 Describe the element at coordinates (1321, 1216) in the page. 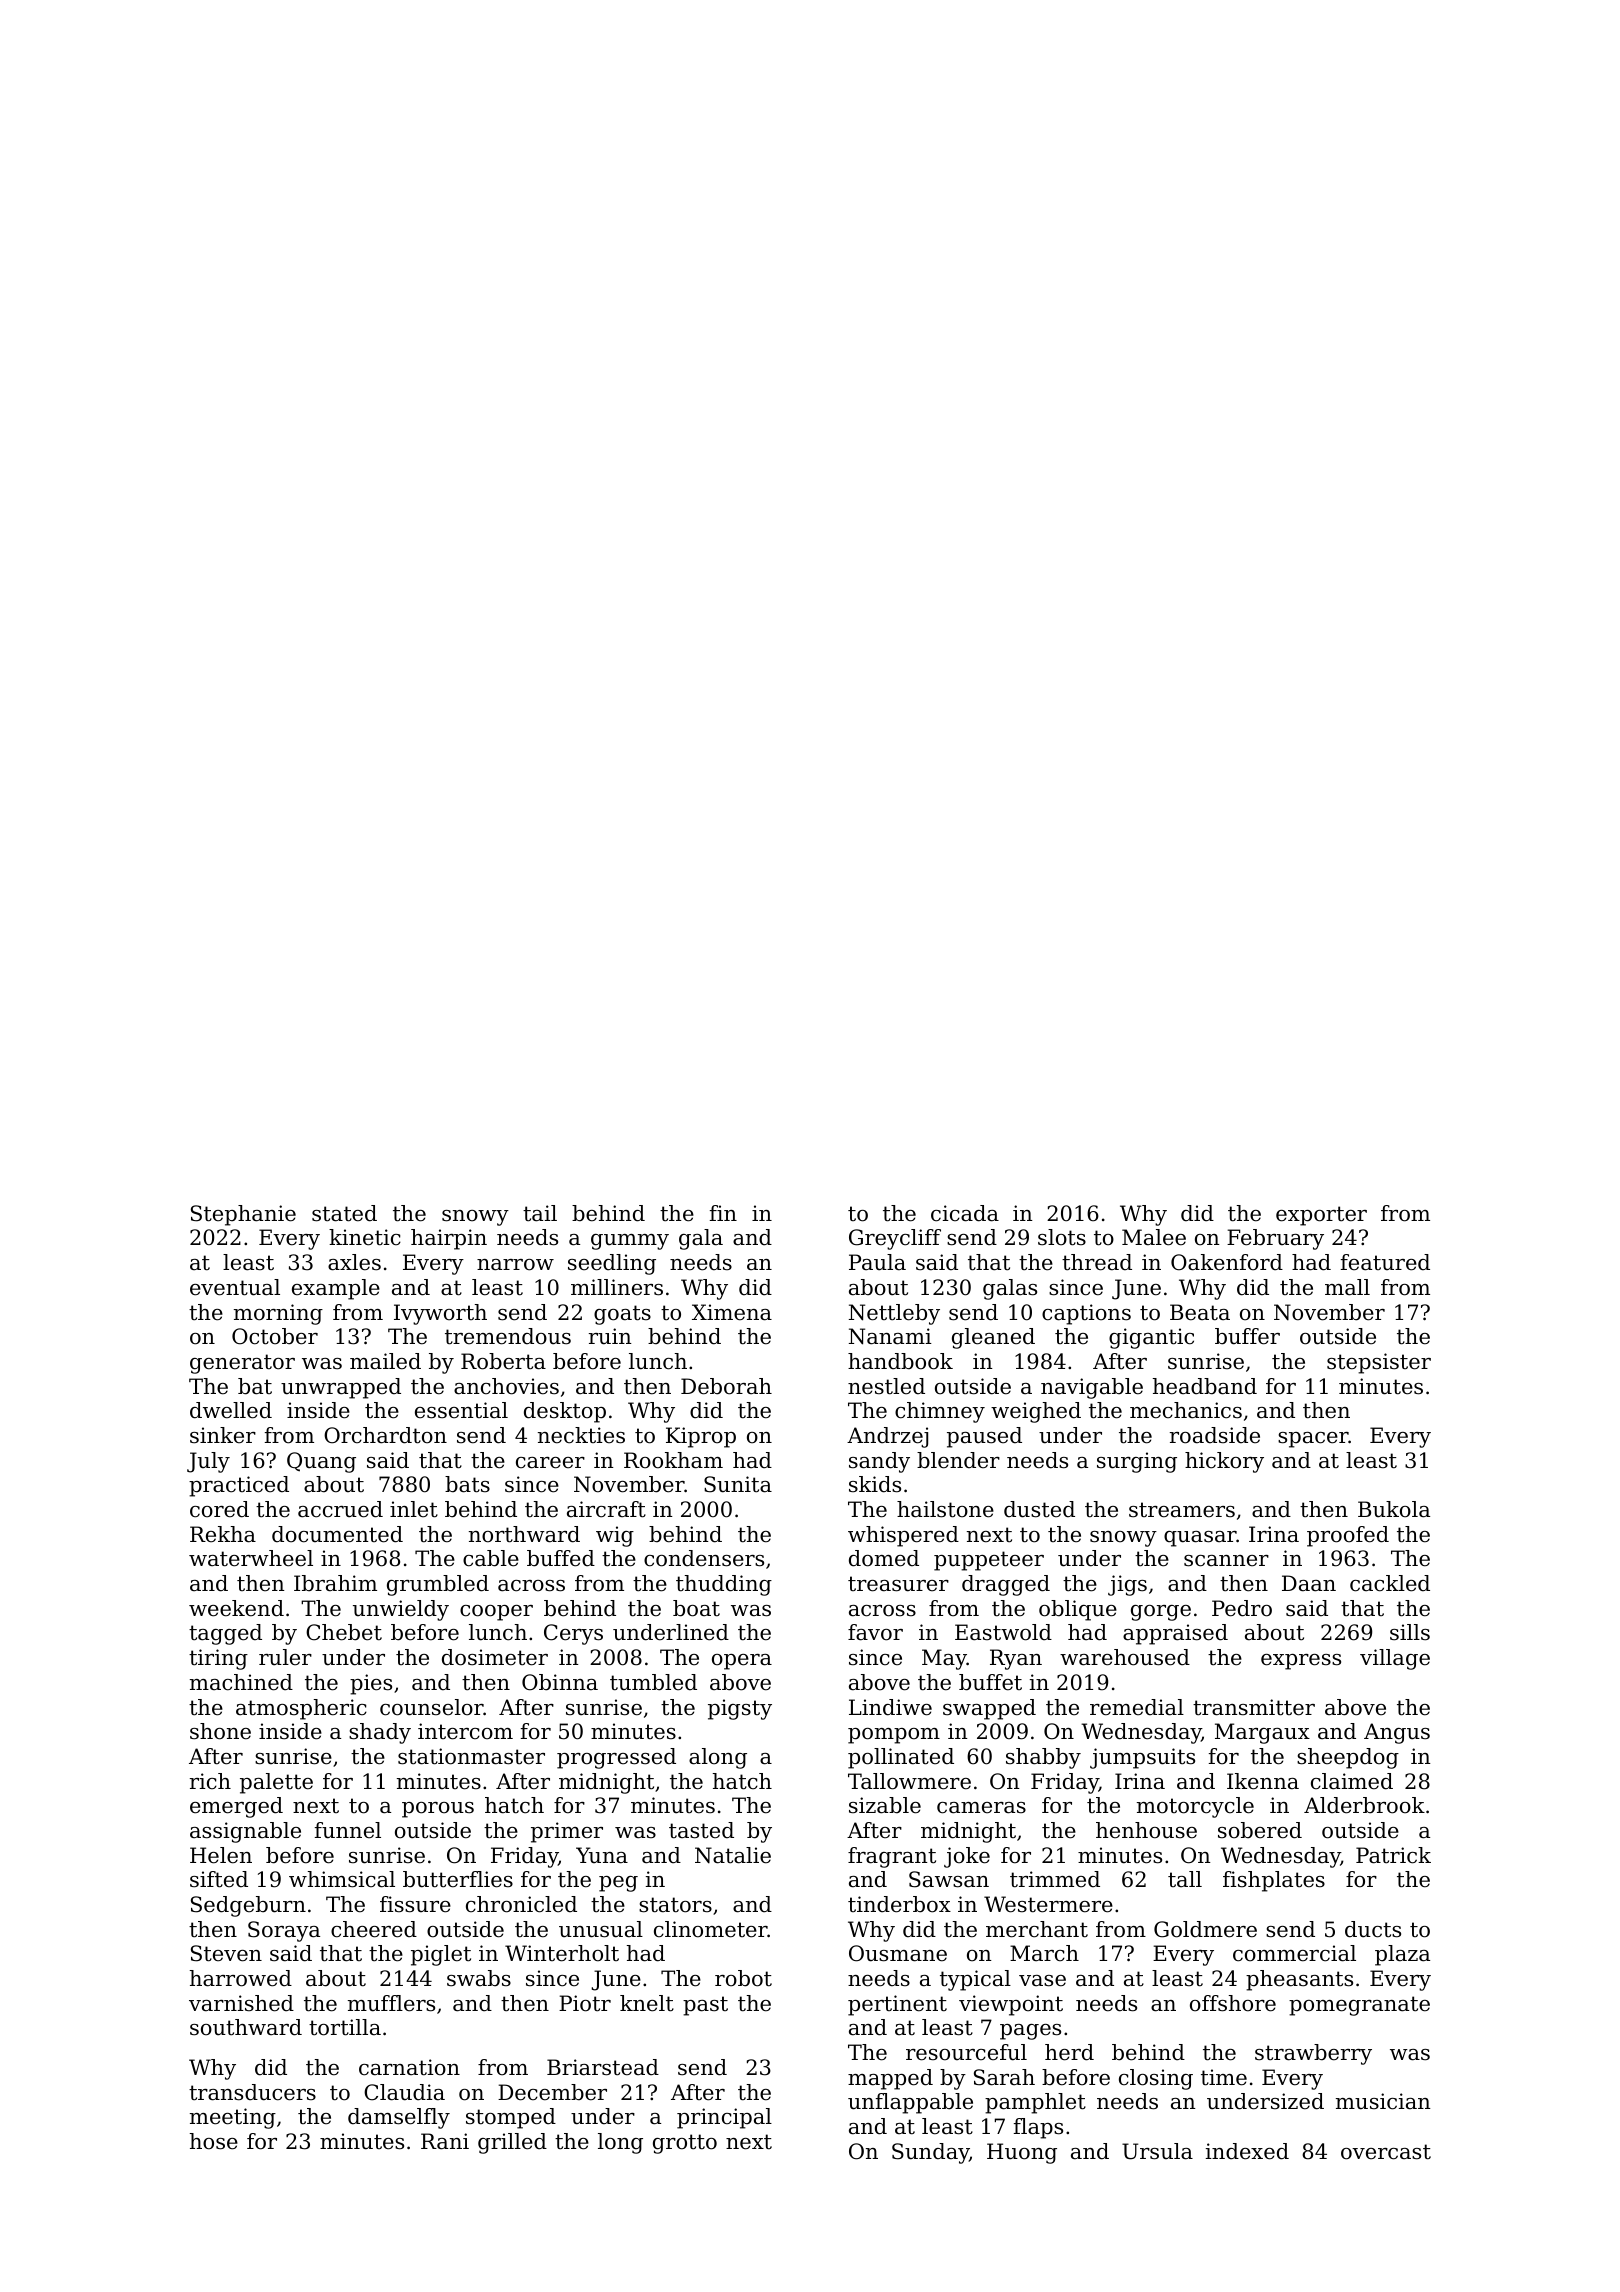

I see `exporter` at that location.
